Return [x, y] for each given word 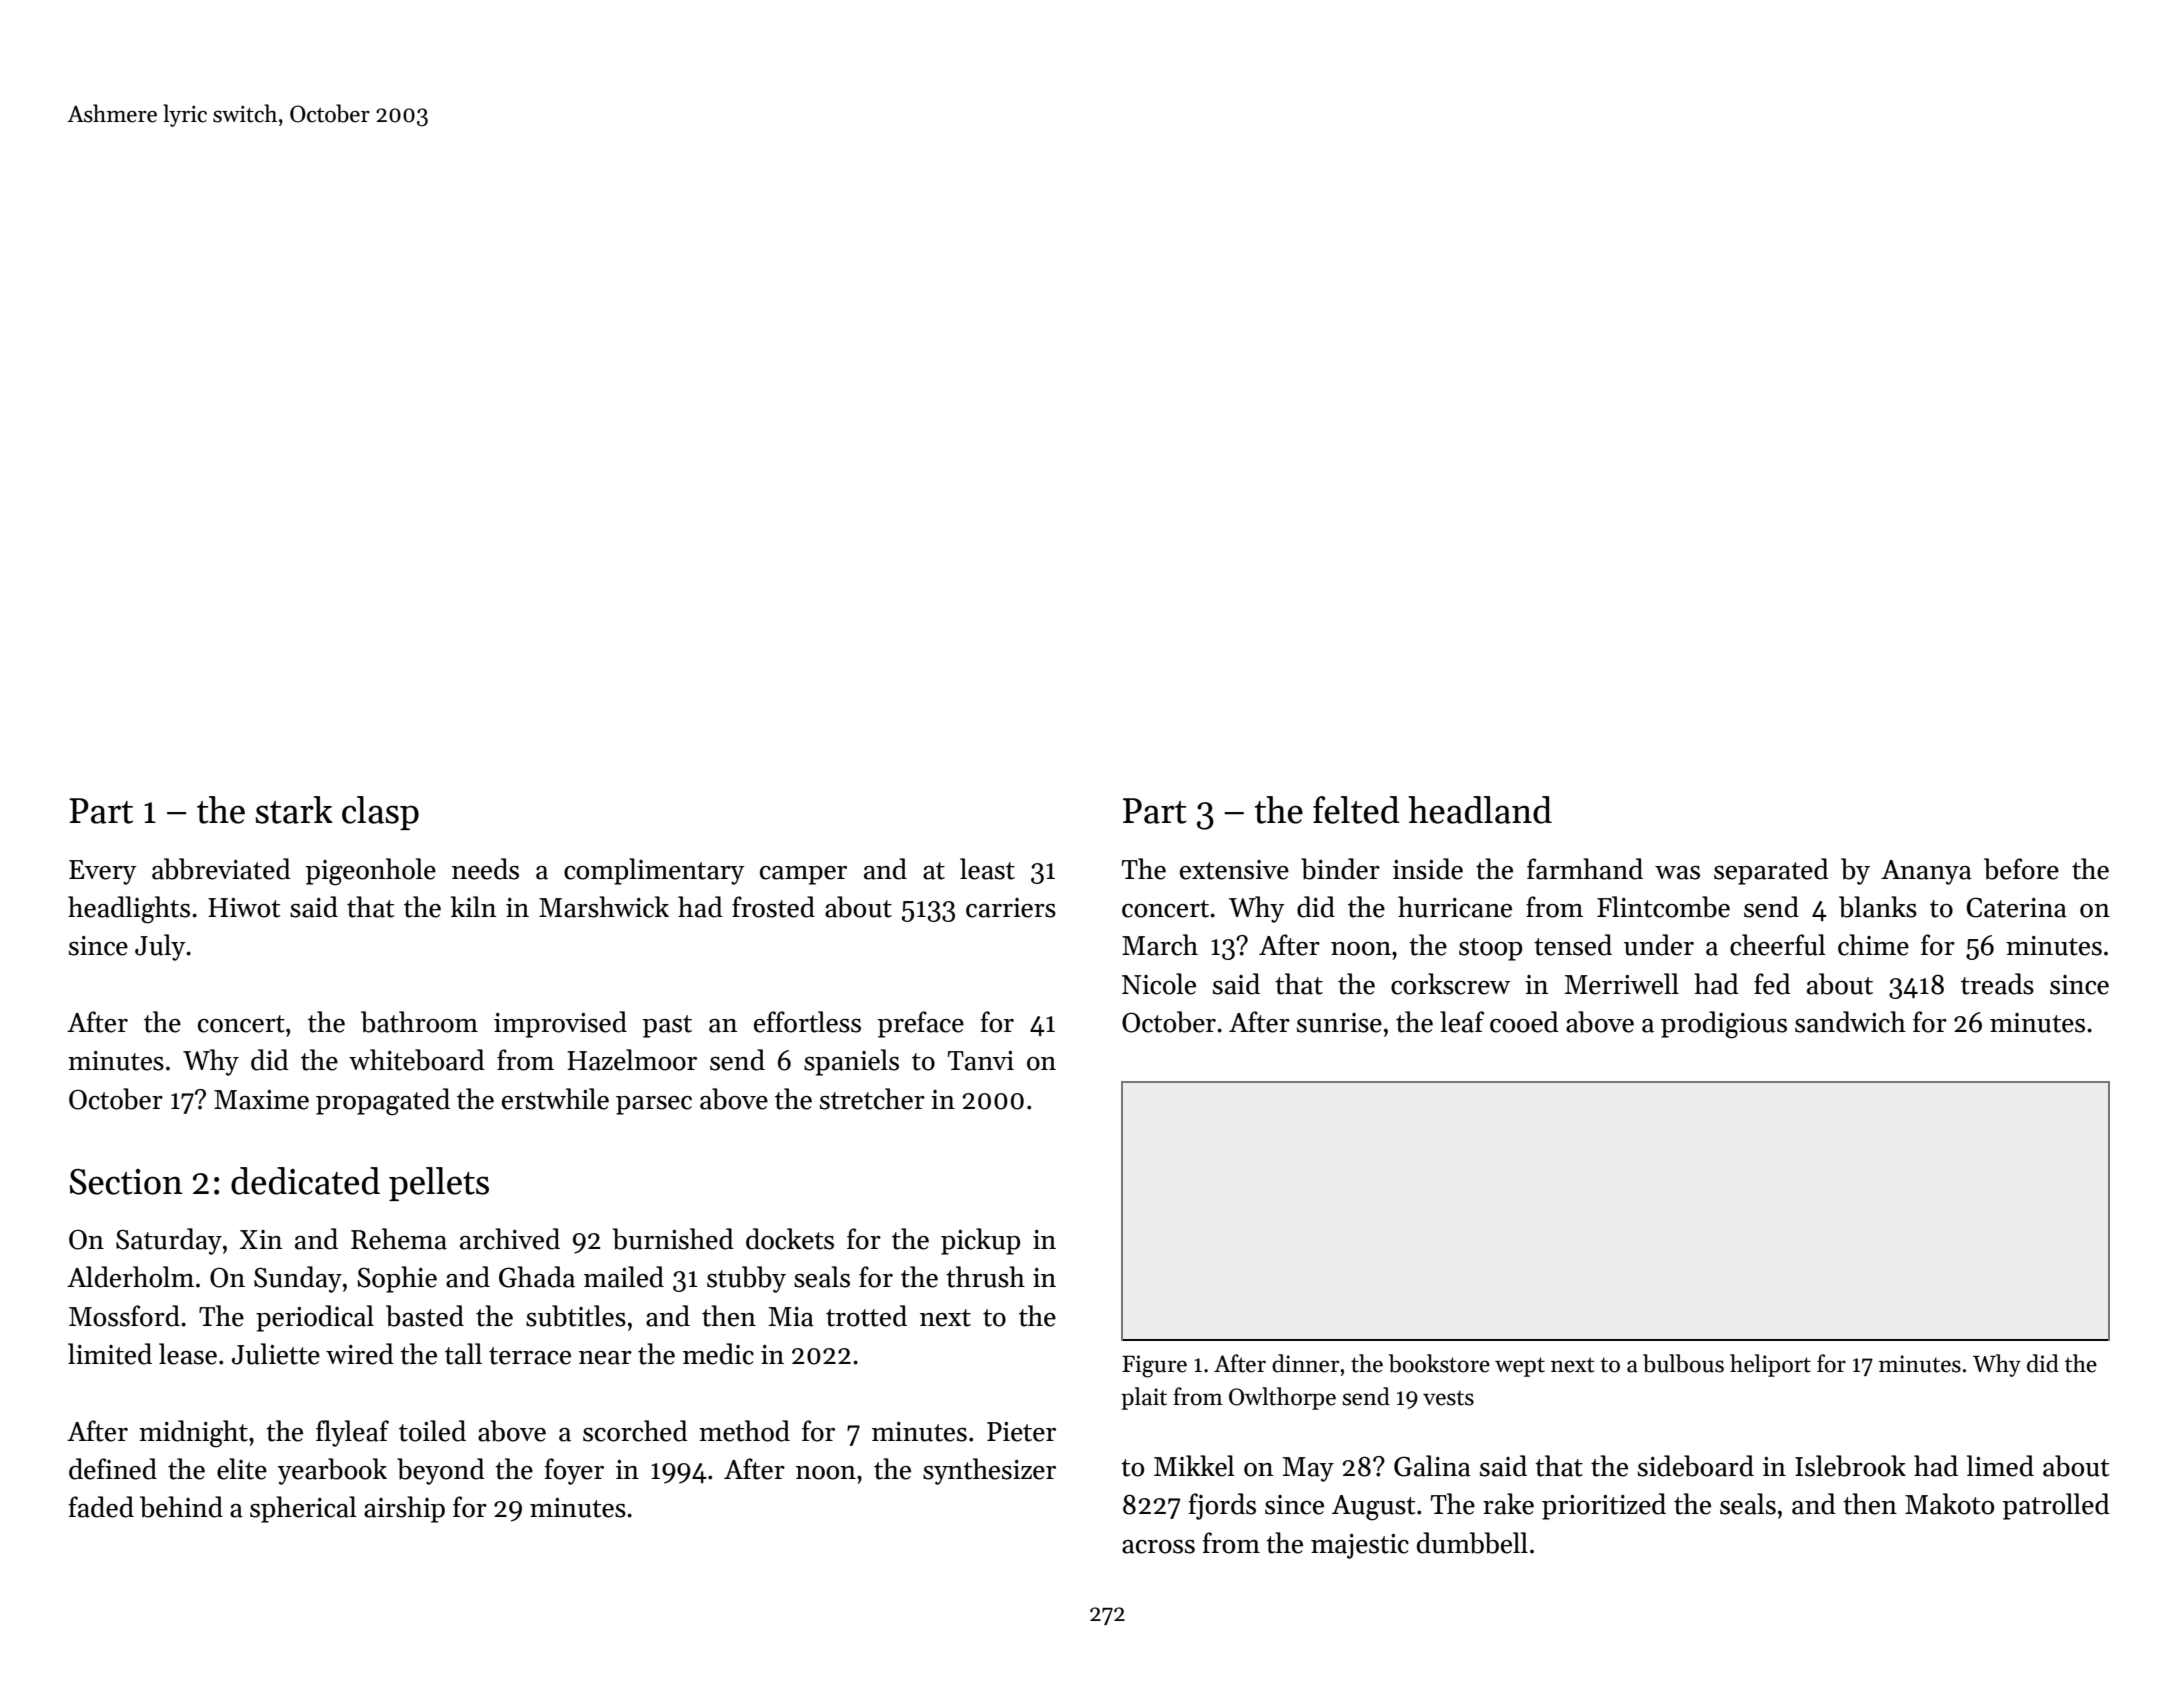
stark [294, 810]
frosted [773, 907]
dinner [1305, 1363]
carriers [1011, 908]
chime [1873, 945]
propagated [383, 1102]
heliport [1770, 1365]
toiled [432, 1431]
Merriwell [1622, 984]
